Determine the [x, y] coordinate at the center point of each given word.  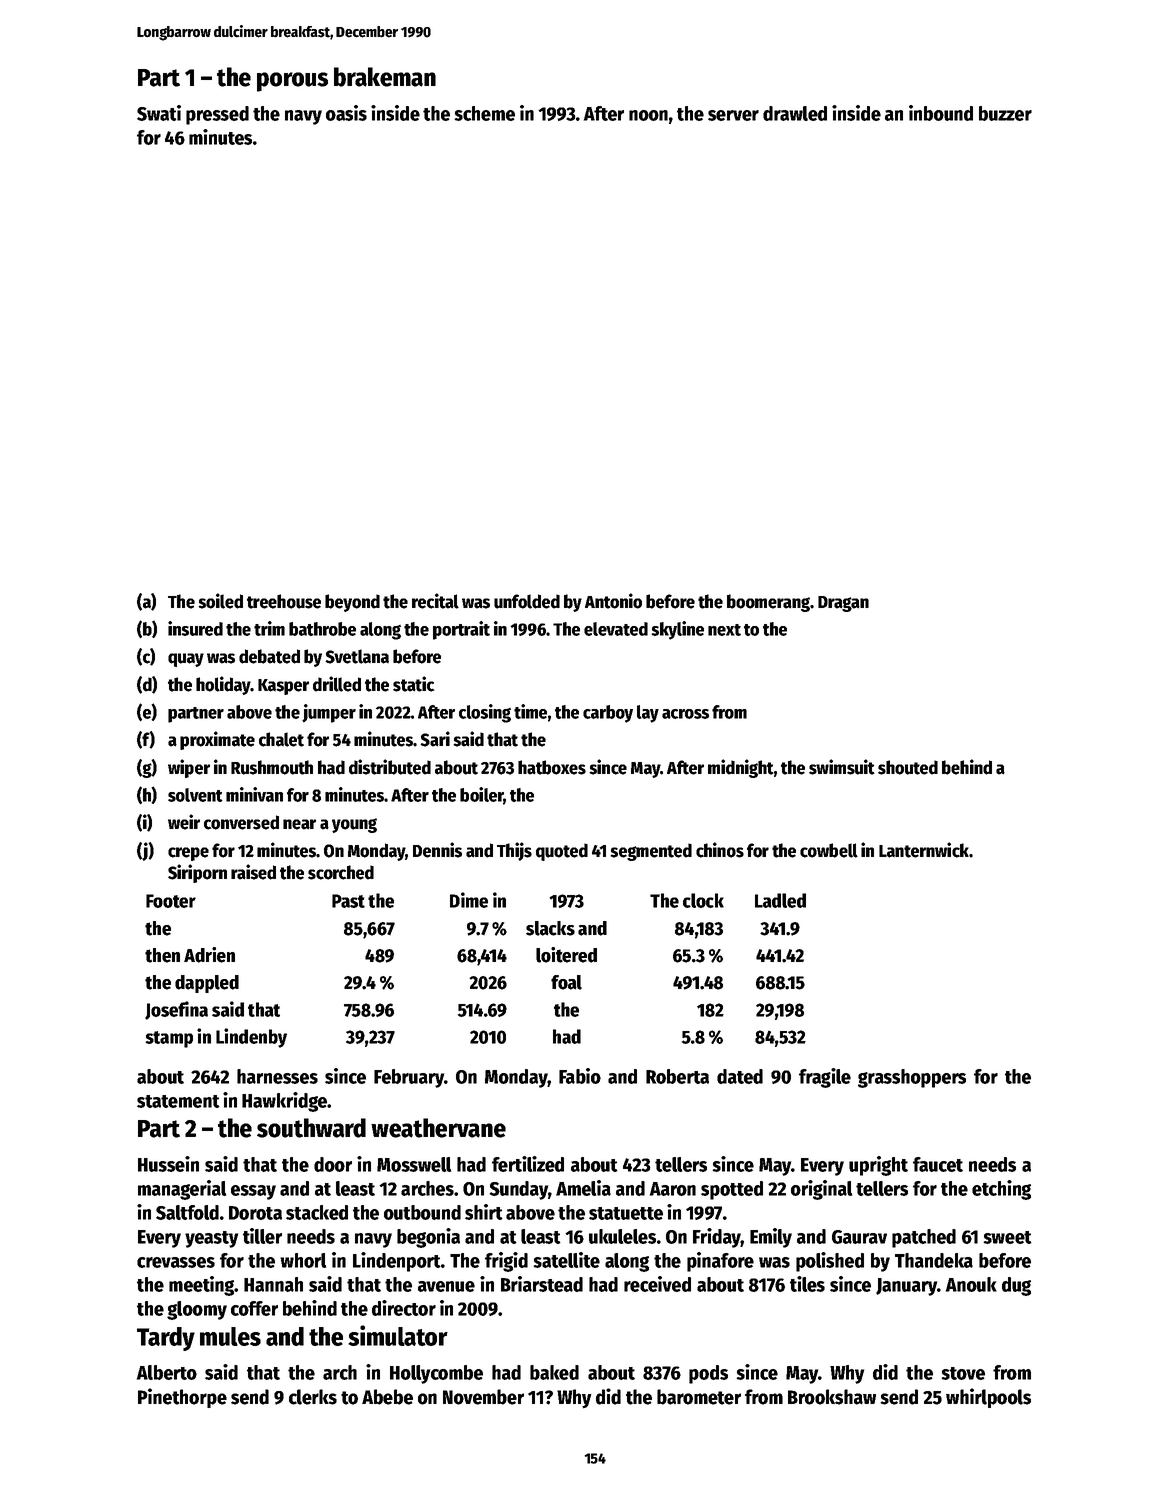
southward [311, 1128]
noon [648, 115]
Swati [159, 113]
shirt [484, 1212]
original [821, 1190]
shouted [908, 767]
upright [878, 1166]
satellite [566, 1260]
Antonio [613, 601]
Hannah [273, 1284]
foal [566, 982]
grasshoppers [912, 1078]
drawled [795, 113]
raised [253, 872]
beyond [352, 603]
